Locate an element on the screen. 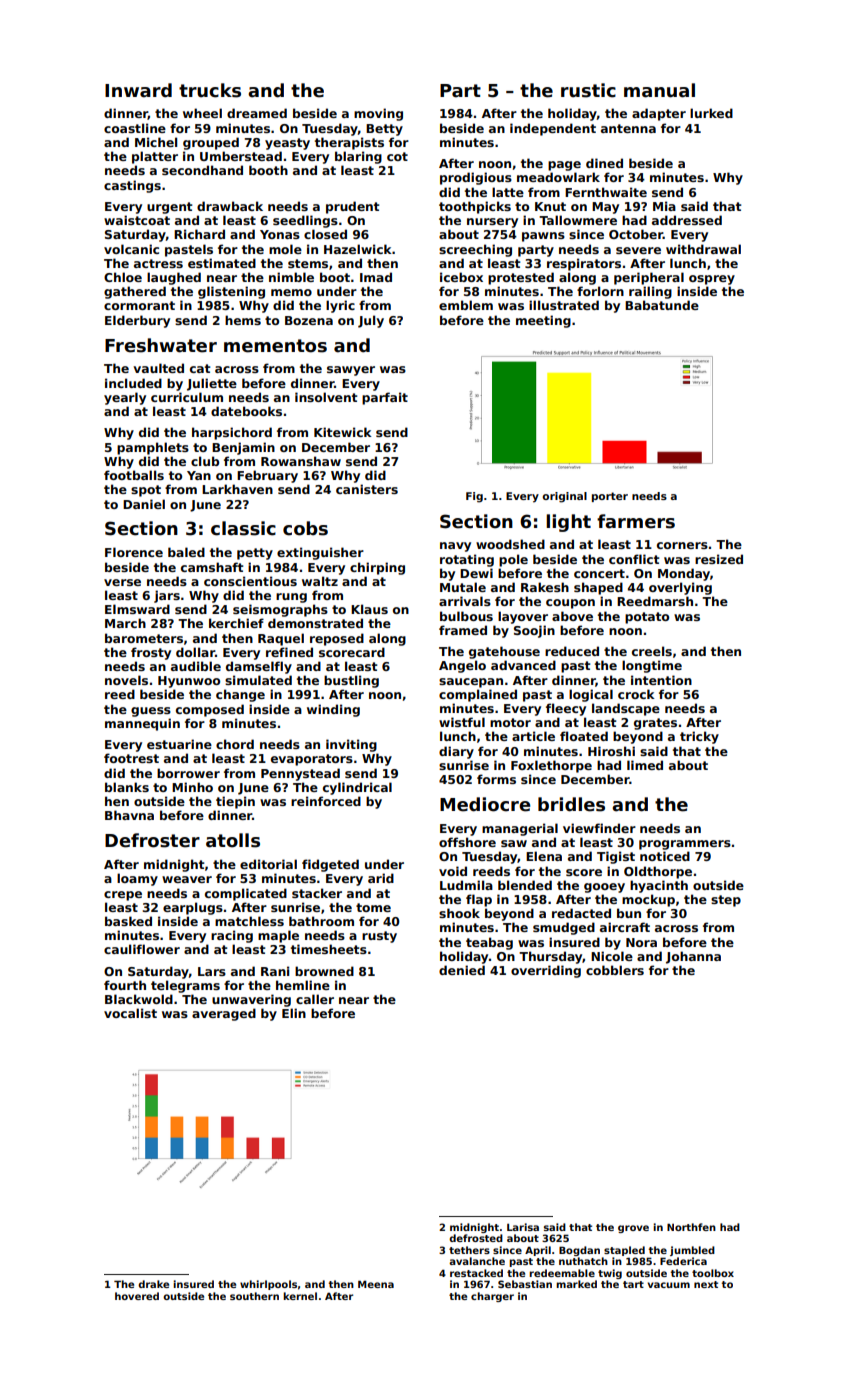  conflict is located at coordinates (634, 559).
